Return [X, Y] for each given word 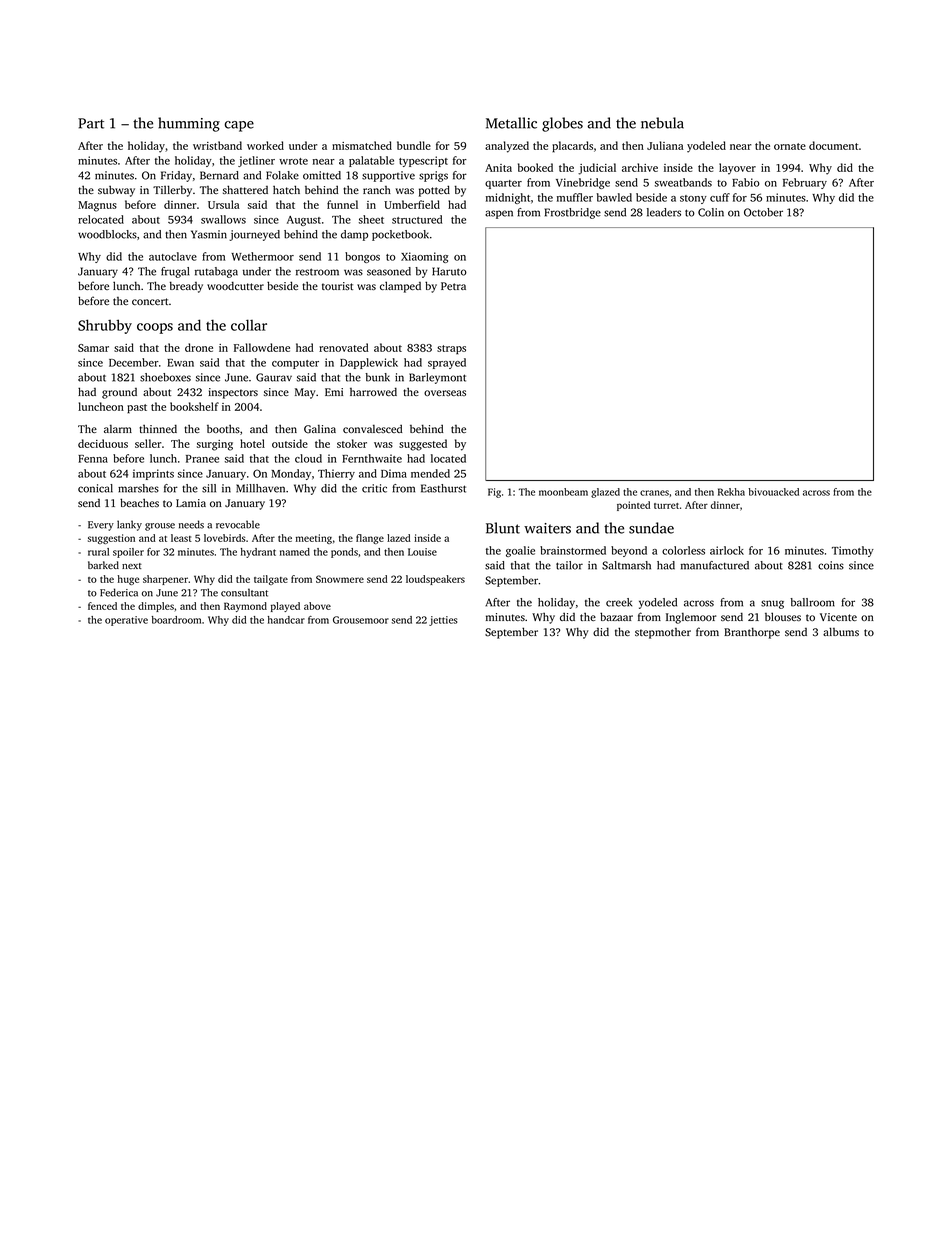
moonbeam [563, 492]
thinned [158, 429]
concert [150, 301]
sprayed [447, 363]
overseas [445, 393]
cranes [654, 493]
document [833, 145]
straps [451, 349]
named [295, 552]
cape [239, 126]
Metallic [511, 123]
